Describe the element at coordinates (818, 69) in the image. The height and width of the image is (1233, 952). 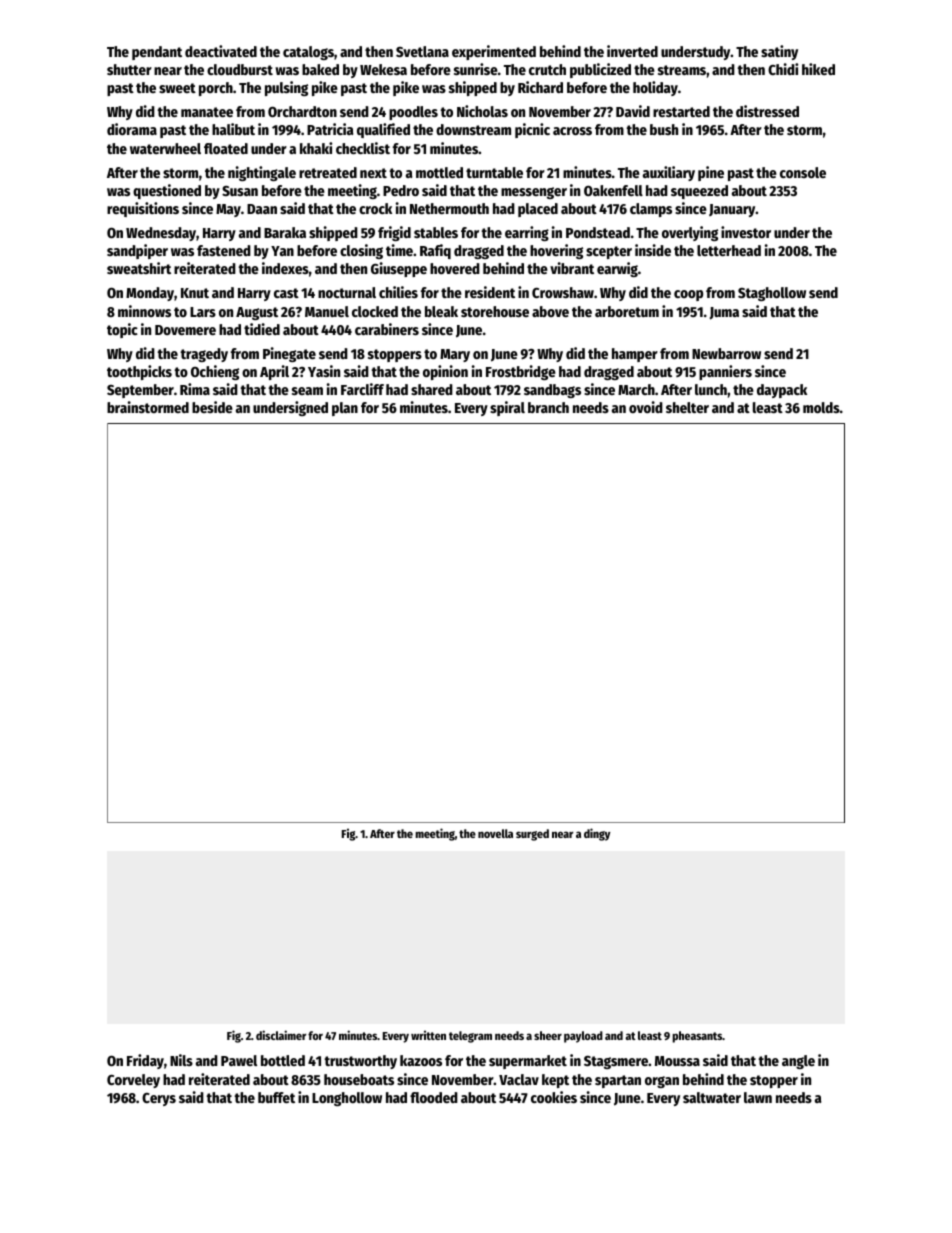
I see `hiked` at that location.
